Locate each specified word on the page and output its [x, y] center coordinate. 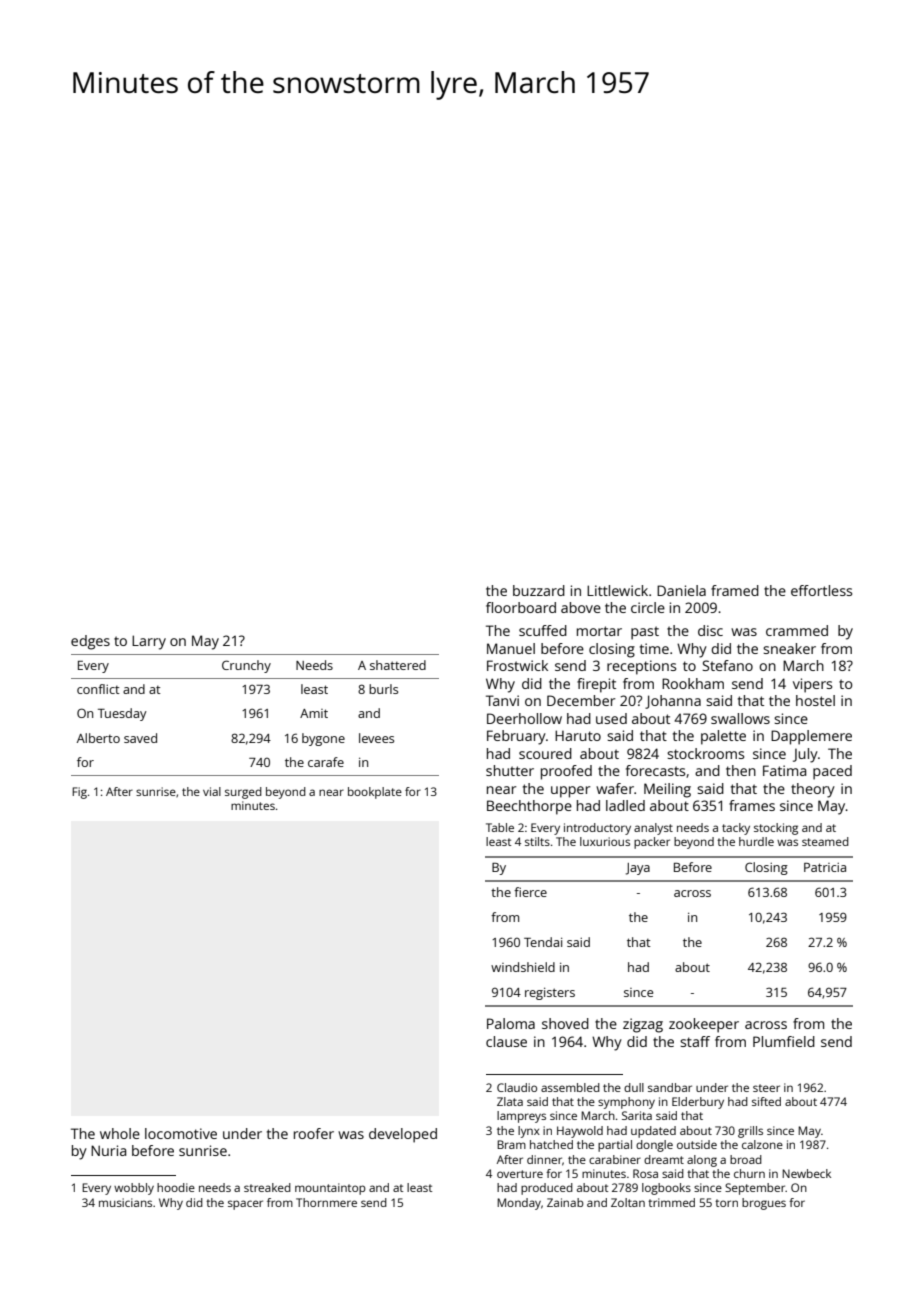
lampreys [521, 1117]
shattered [398, 665]
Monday [519, 1204]
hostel [815, 700]
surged [243, 793]
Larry [149, 642]
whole [120, 1133]
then [741, 770]
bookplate [375, 793]
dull [634, 1087]
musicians [125, 1202]
